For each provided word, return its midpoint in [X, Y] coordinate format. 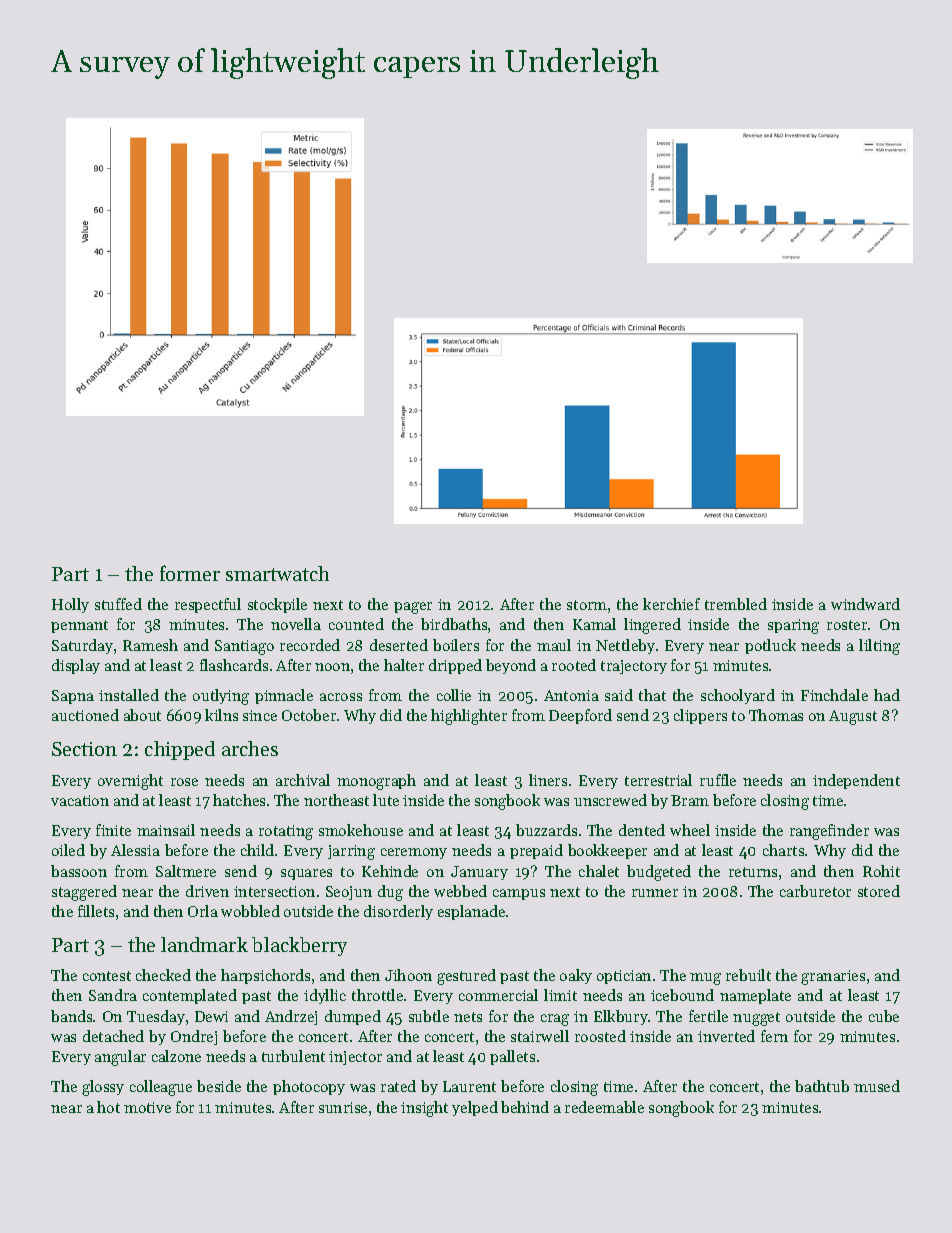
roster [847, 625]
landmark [204, 944]
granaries [833, 977]
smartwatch [277, 573]
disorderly [398, 912]
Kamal [594, 624]
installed [129, 695]
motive [147, 1107]
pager [413, 608]
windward [865, 604]
